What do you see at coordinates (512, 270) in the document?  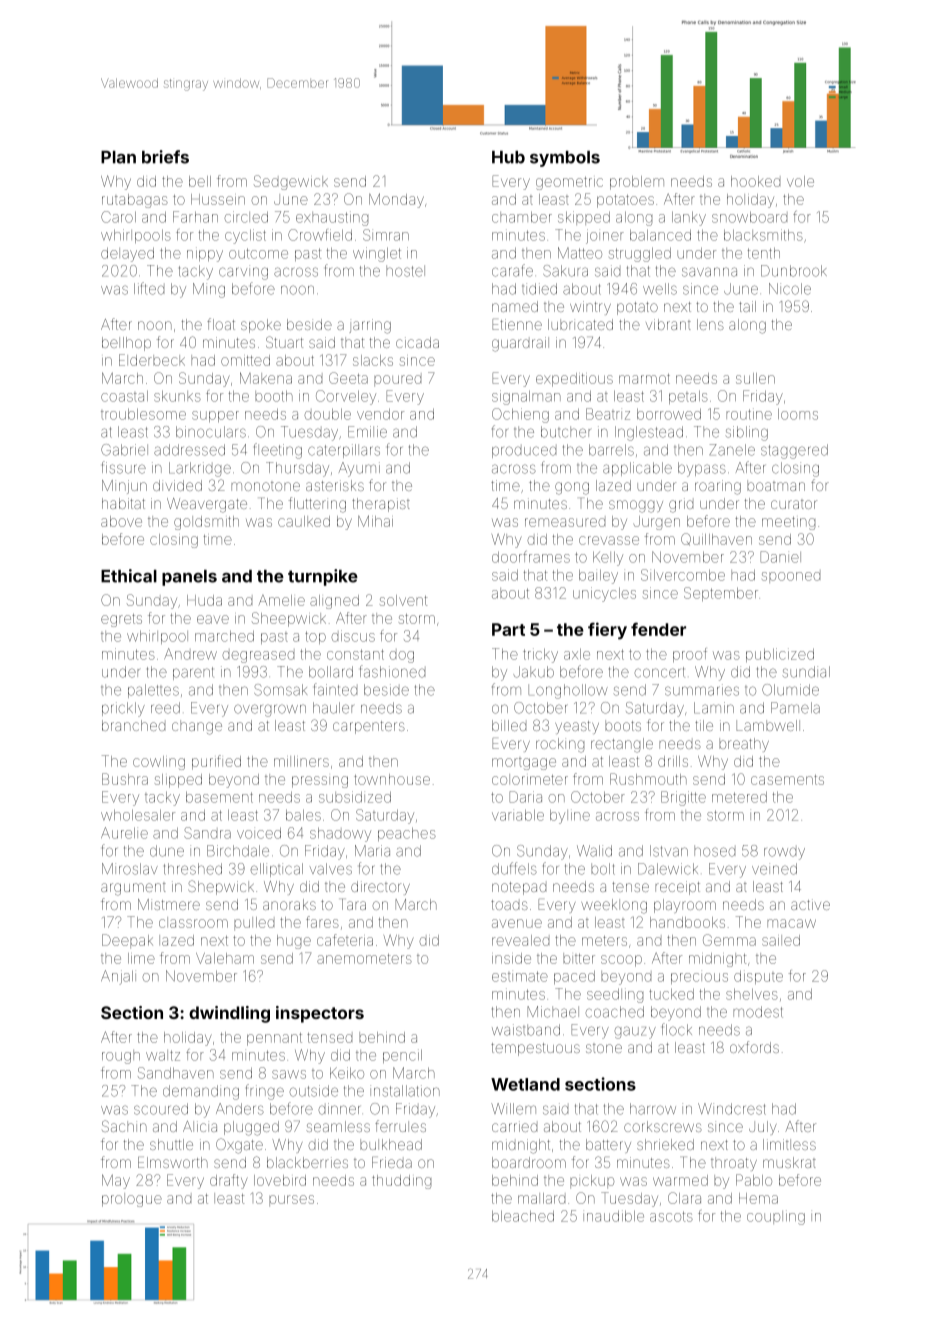 I see `carafe` at bounding box center [512, 270].
